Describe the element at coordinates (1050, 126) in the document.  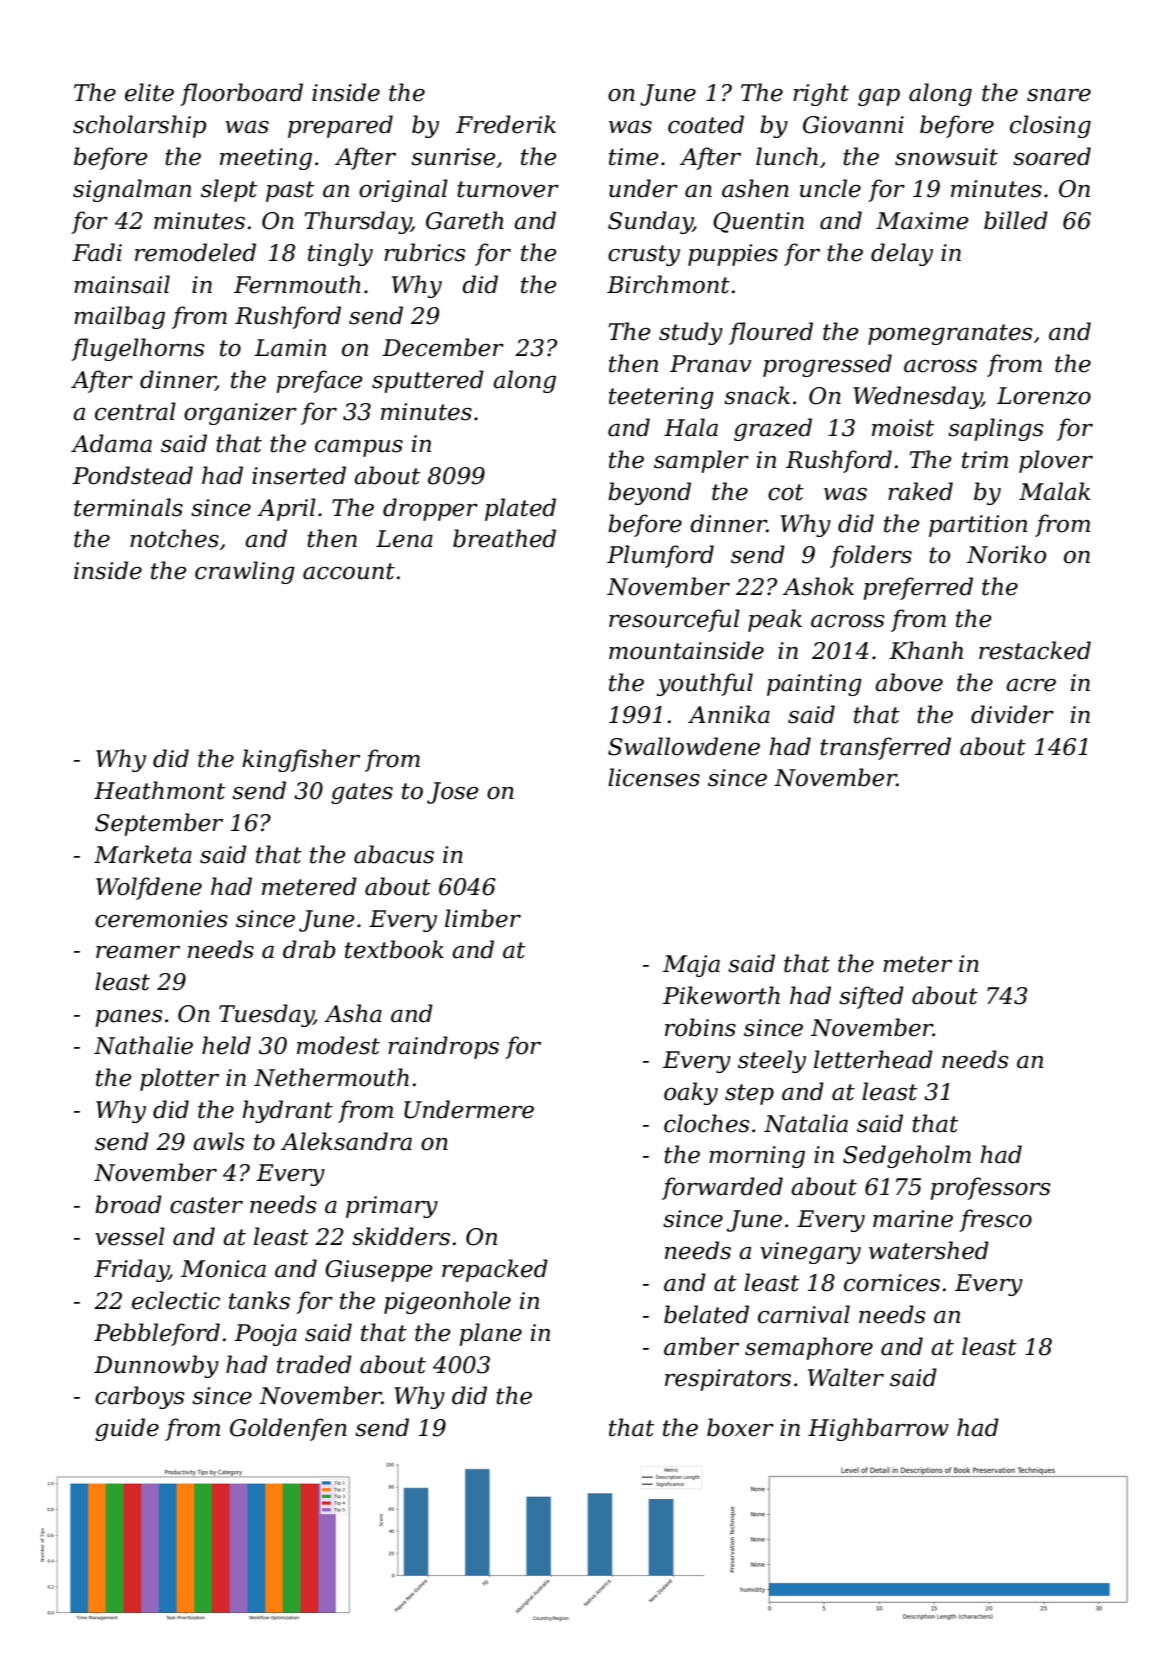
I see `closing` at that location.
